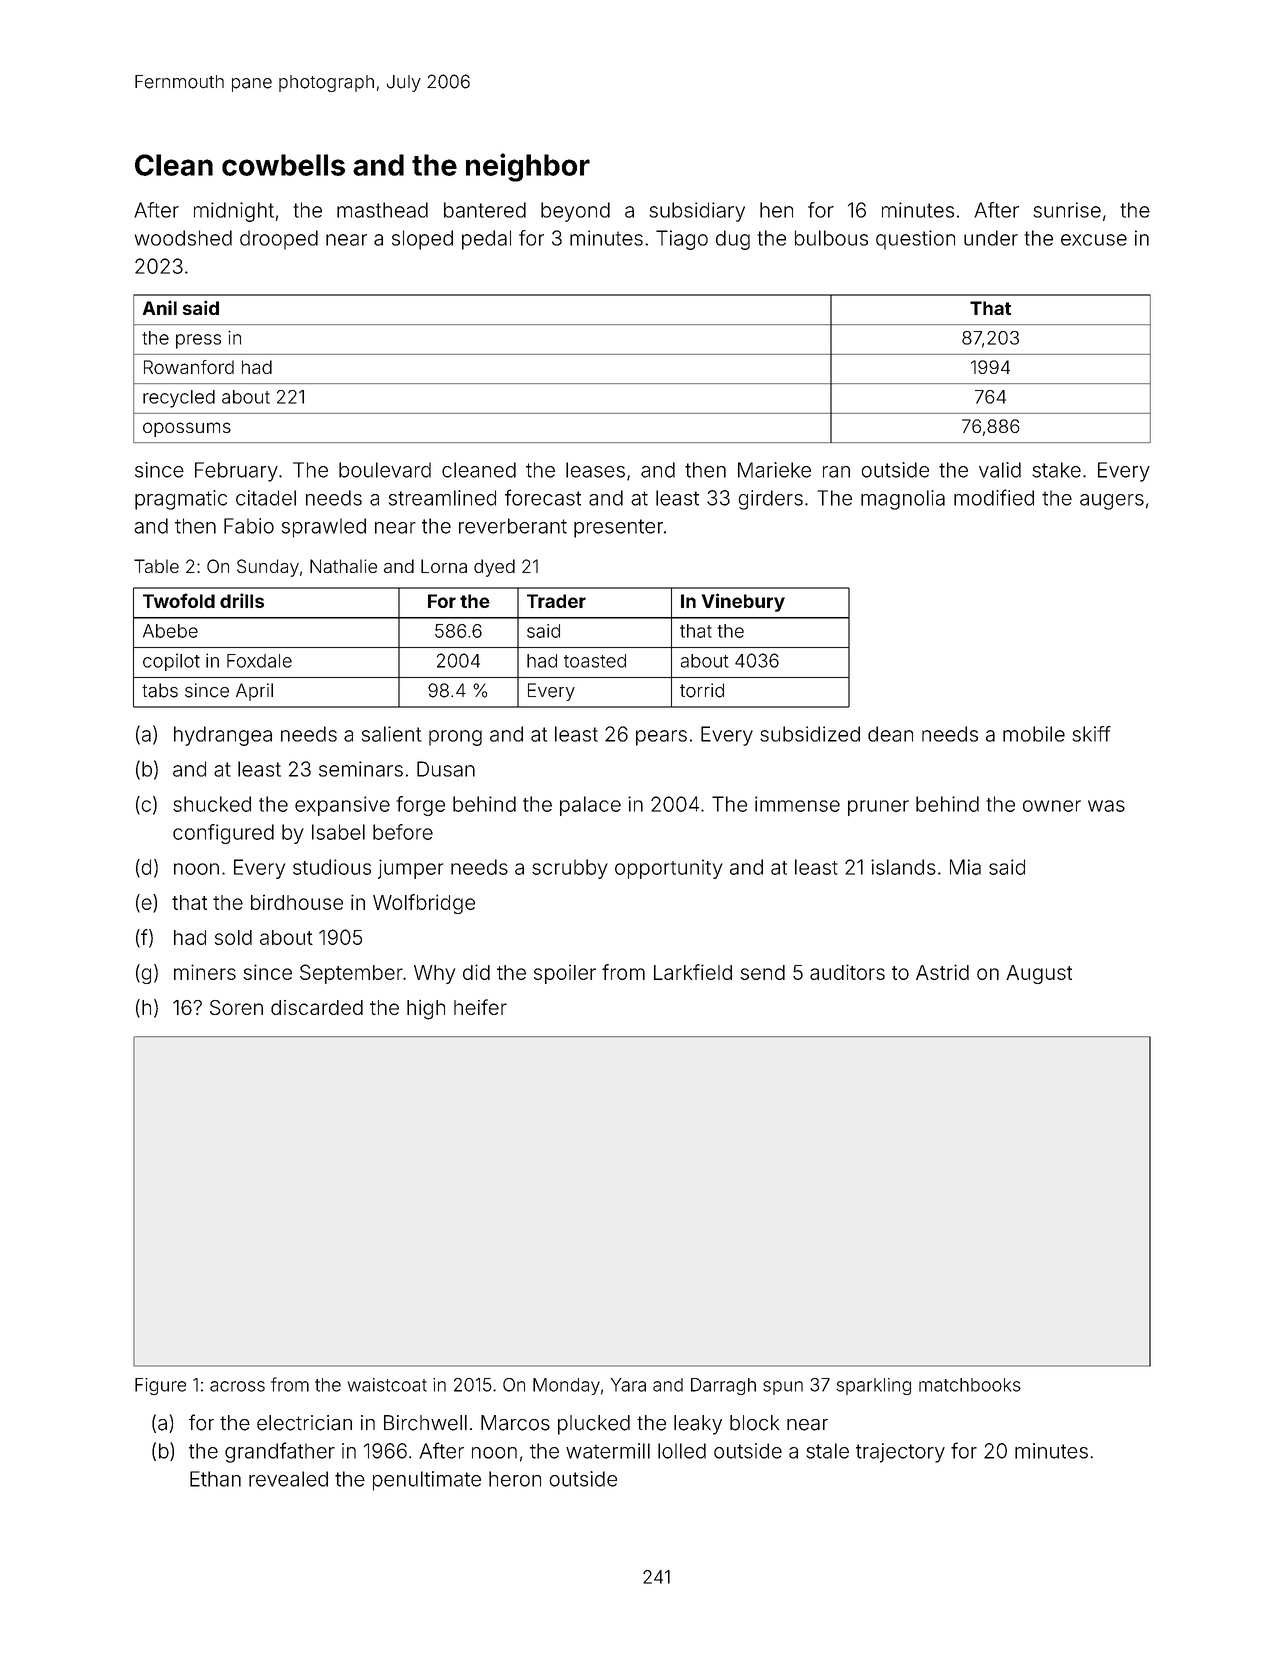 The image size is (1284, 1662). Describe the element at coordinates (317, 1007) in the screenshot. I see `discarded` at that location.
